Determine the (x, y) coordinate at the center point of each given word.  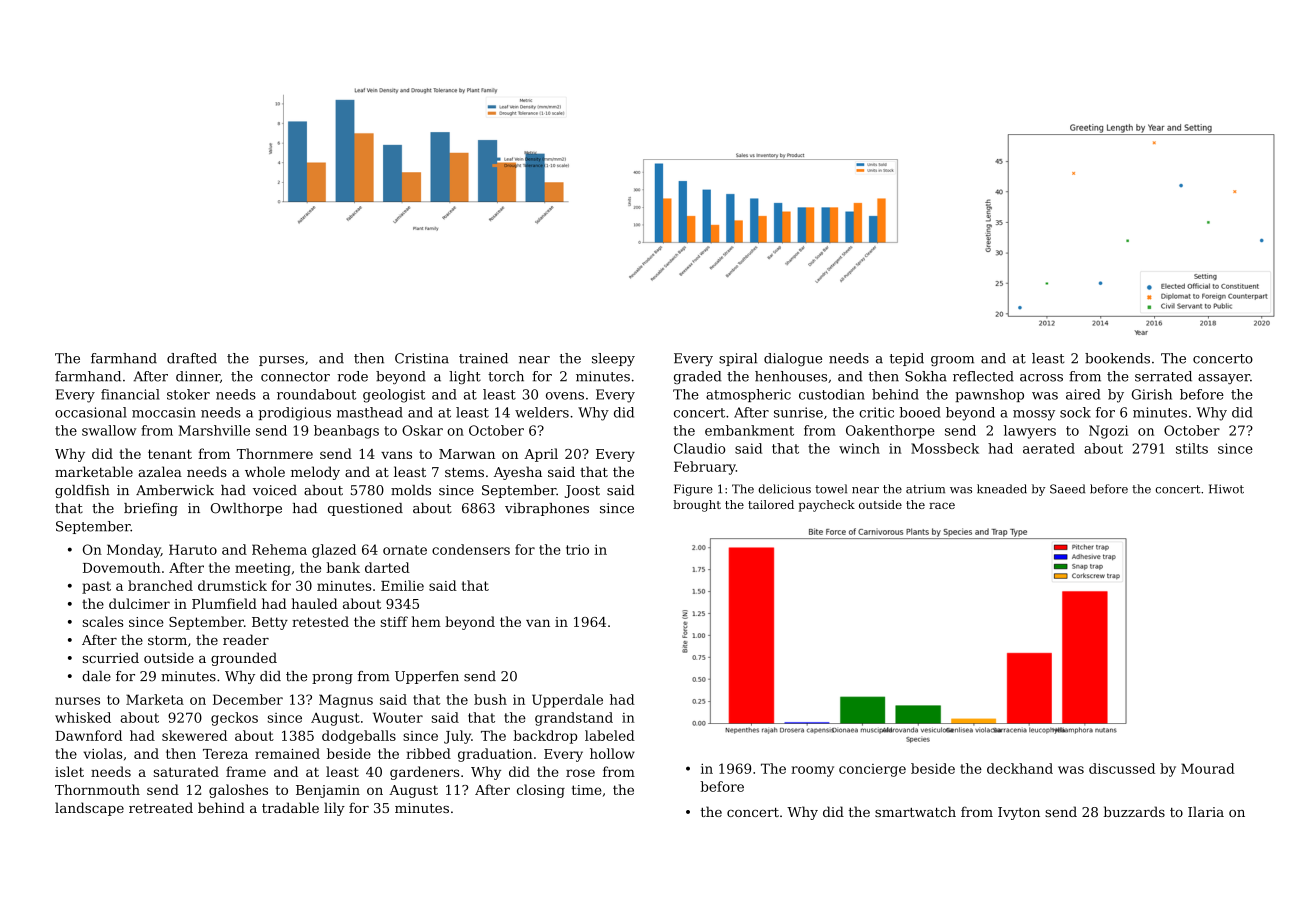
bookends (1117, 358)
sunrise (798, 412)
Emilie (402, 585)
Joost (582, 491)
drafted (192, 358)
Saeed (1067, 489)
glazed (334, 551)
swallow (109, 430)
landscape (89, 809)
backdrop (545, 737)
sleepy (613, 359)
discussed (1122, 768)
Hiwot (1226, 489)
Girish (1152, 394)
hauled (315, 603)
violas (102, 753)
